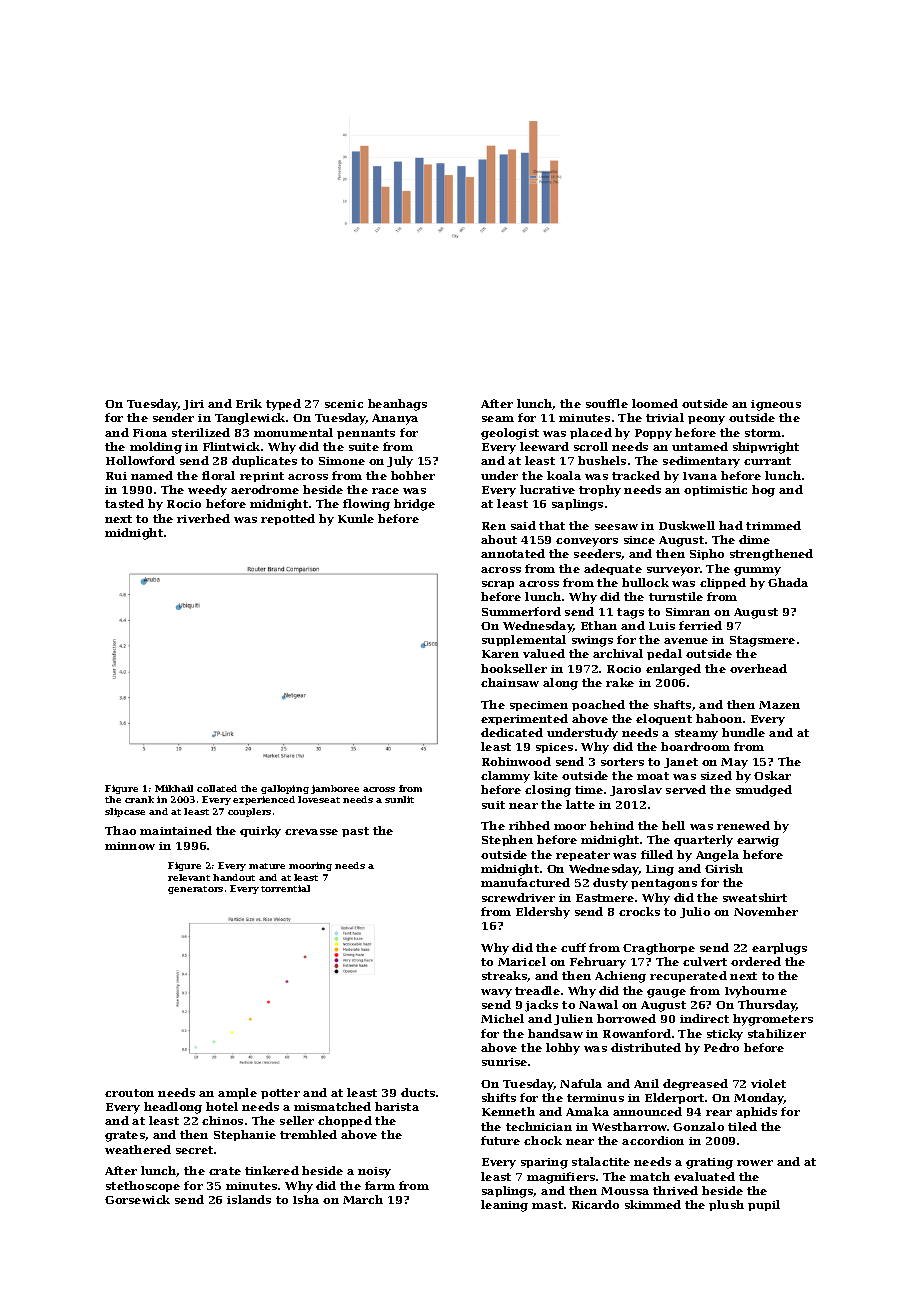  Describe the element at coordinates (510, 682) in the screenshot. I see `chainsaw` at that location.
